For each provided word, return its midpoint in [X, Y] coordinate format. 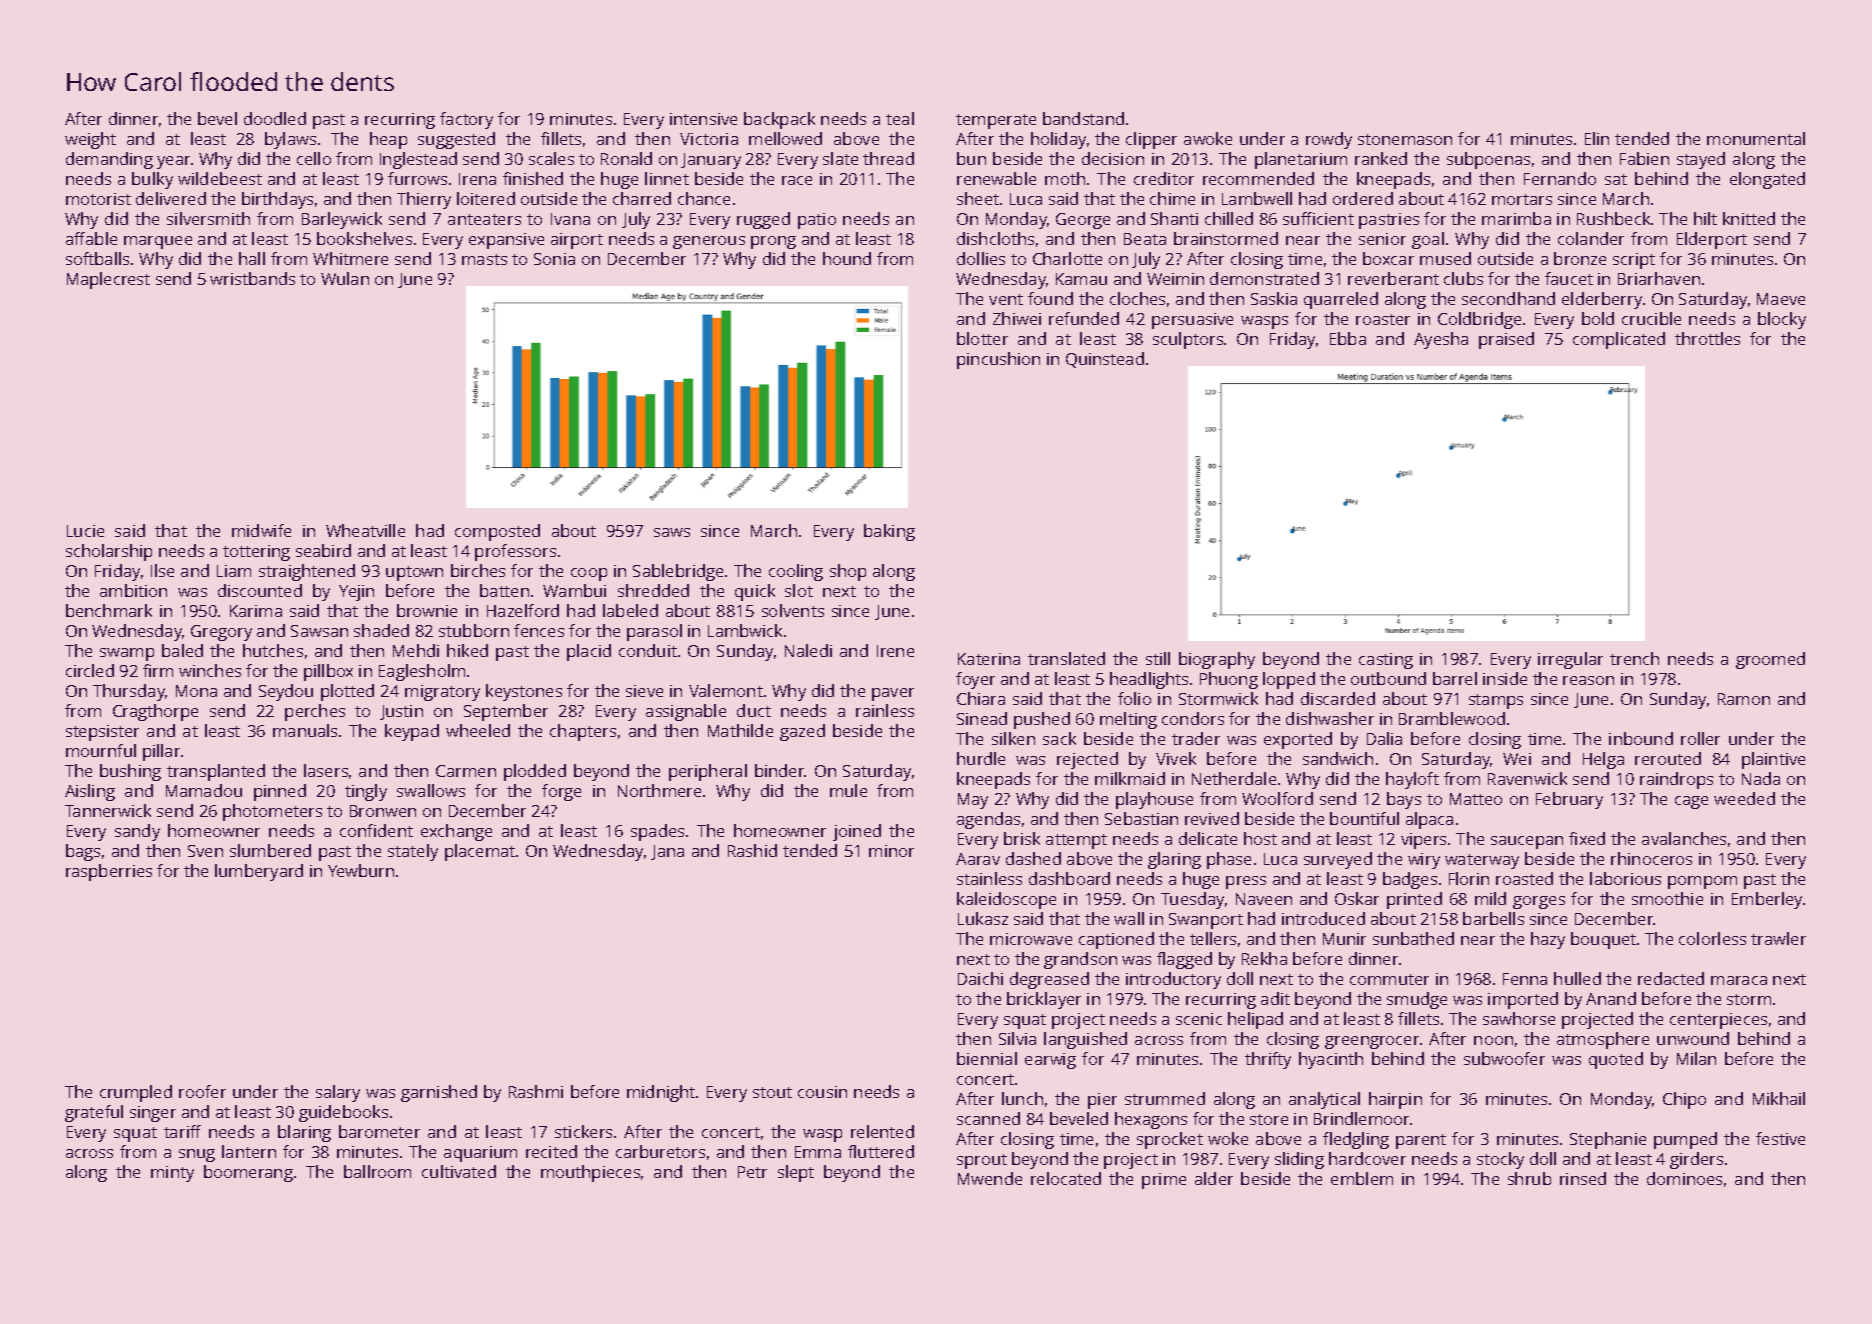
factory [466, 120]
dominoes [1684, 1178]
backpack [779, 120]
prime [1164, 1181]
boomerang [248, 1173]
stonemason [1405, 139]
